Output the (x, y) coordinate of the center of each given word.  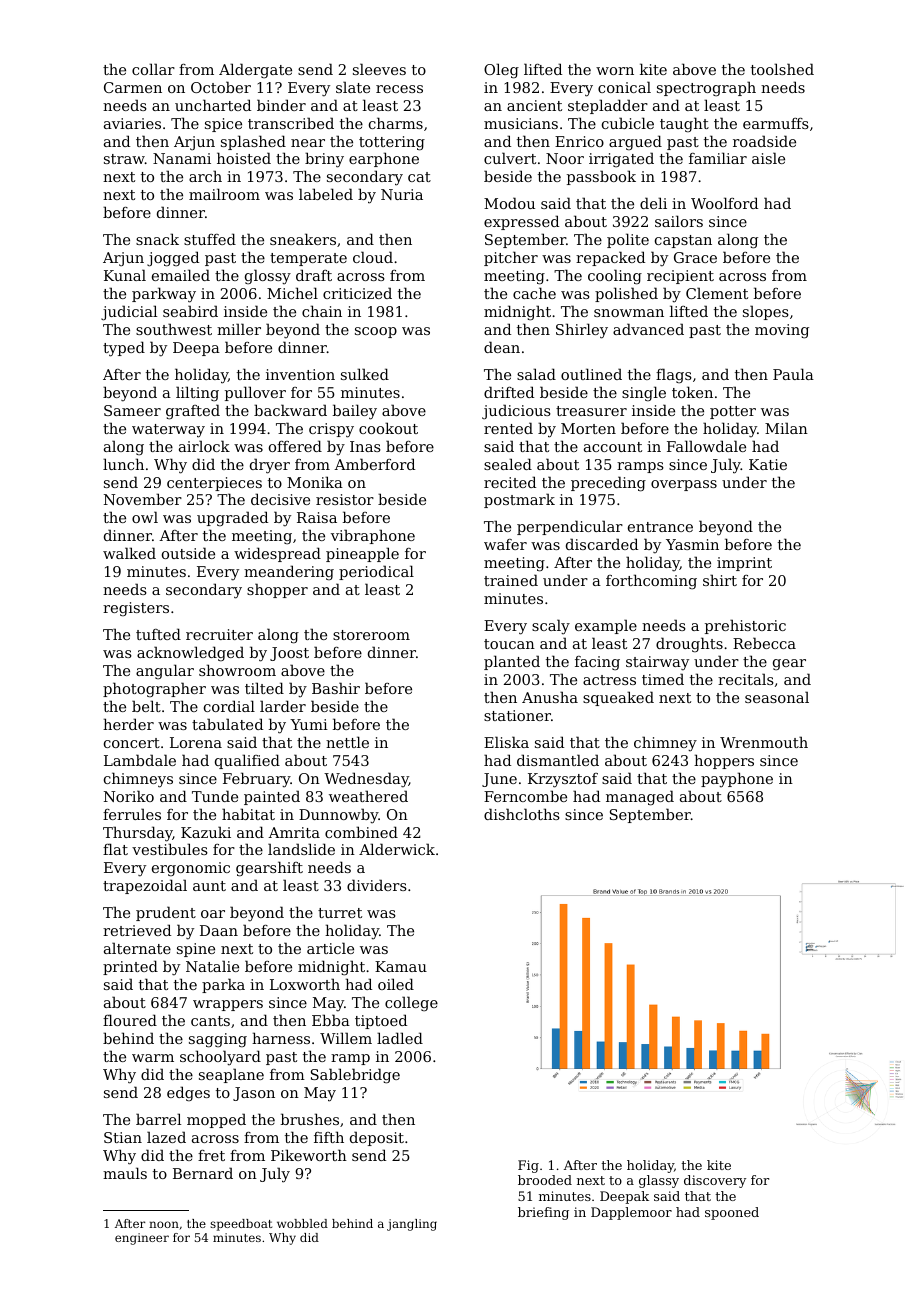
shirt (720, 580)
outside (188, 553)
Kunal (125, 275)
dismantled (558, 760)
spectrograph (706, 89)
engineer (142, 1239)
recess (399, 89)
